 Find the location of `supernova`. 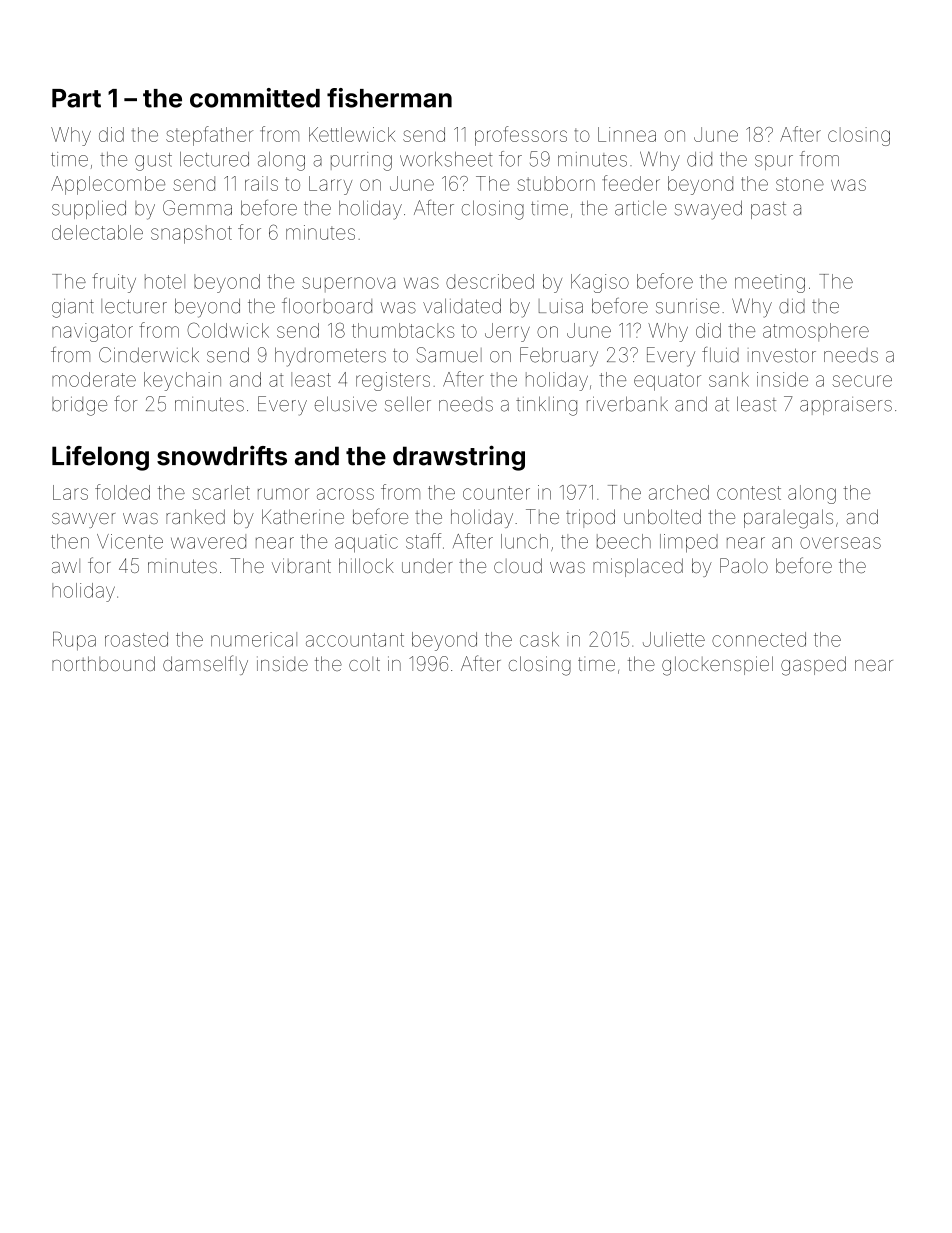

supernova is located at coordinates (348, 284).
